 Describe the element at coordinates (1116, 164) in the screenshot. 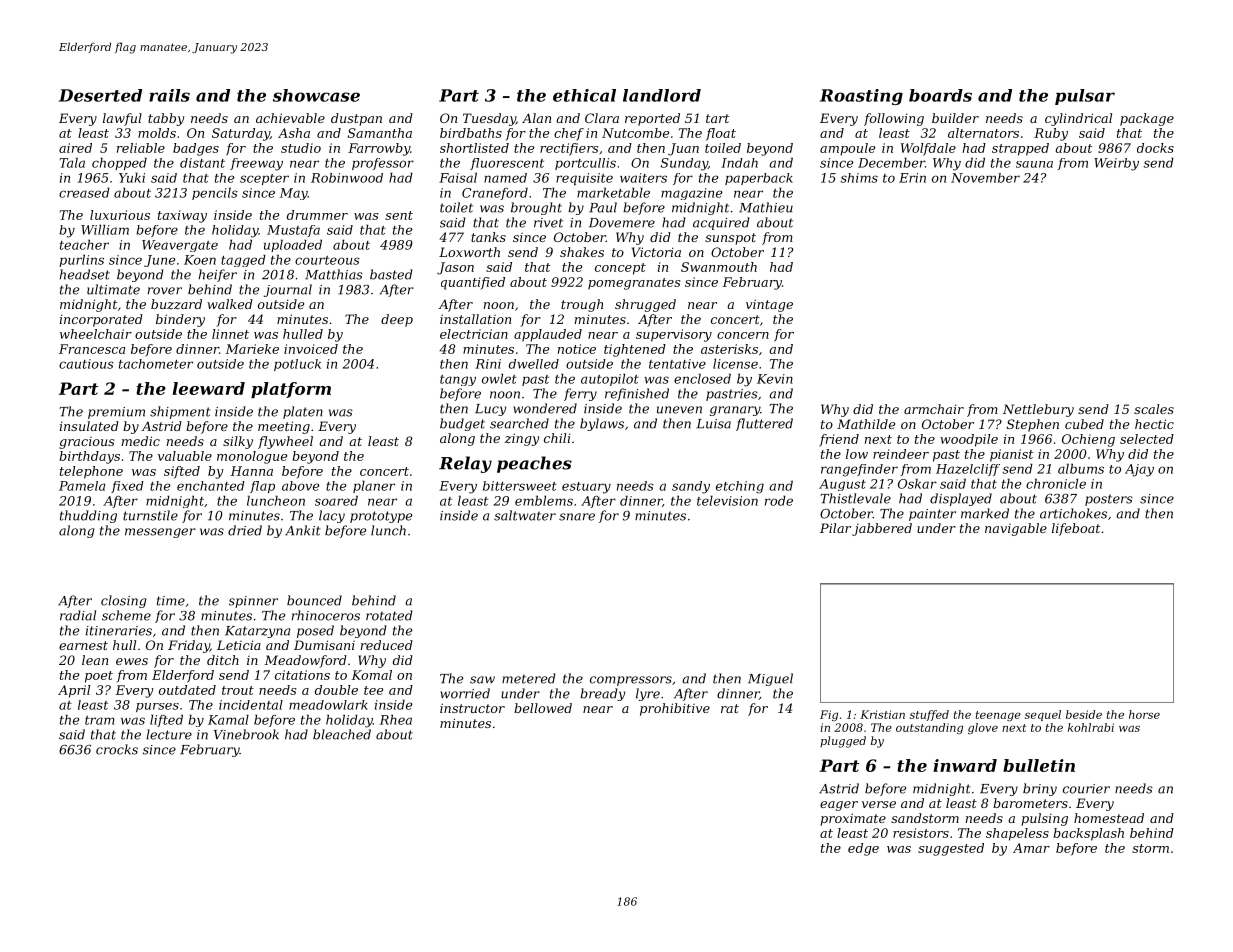

I see `Weirby` at that location.
